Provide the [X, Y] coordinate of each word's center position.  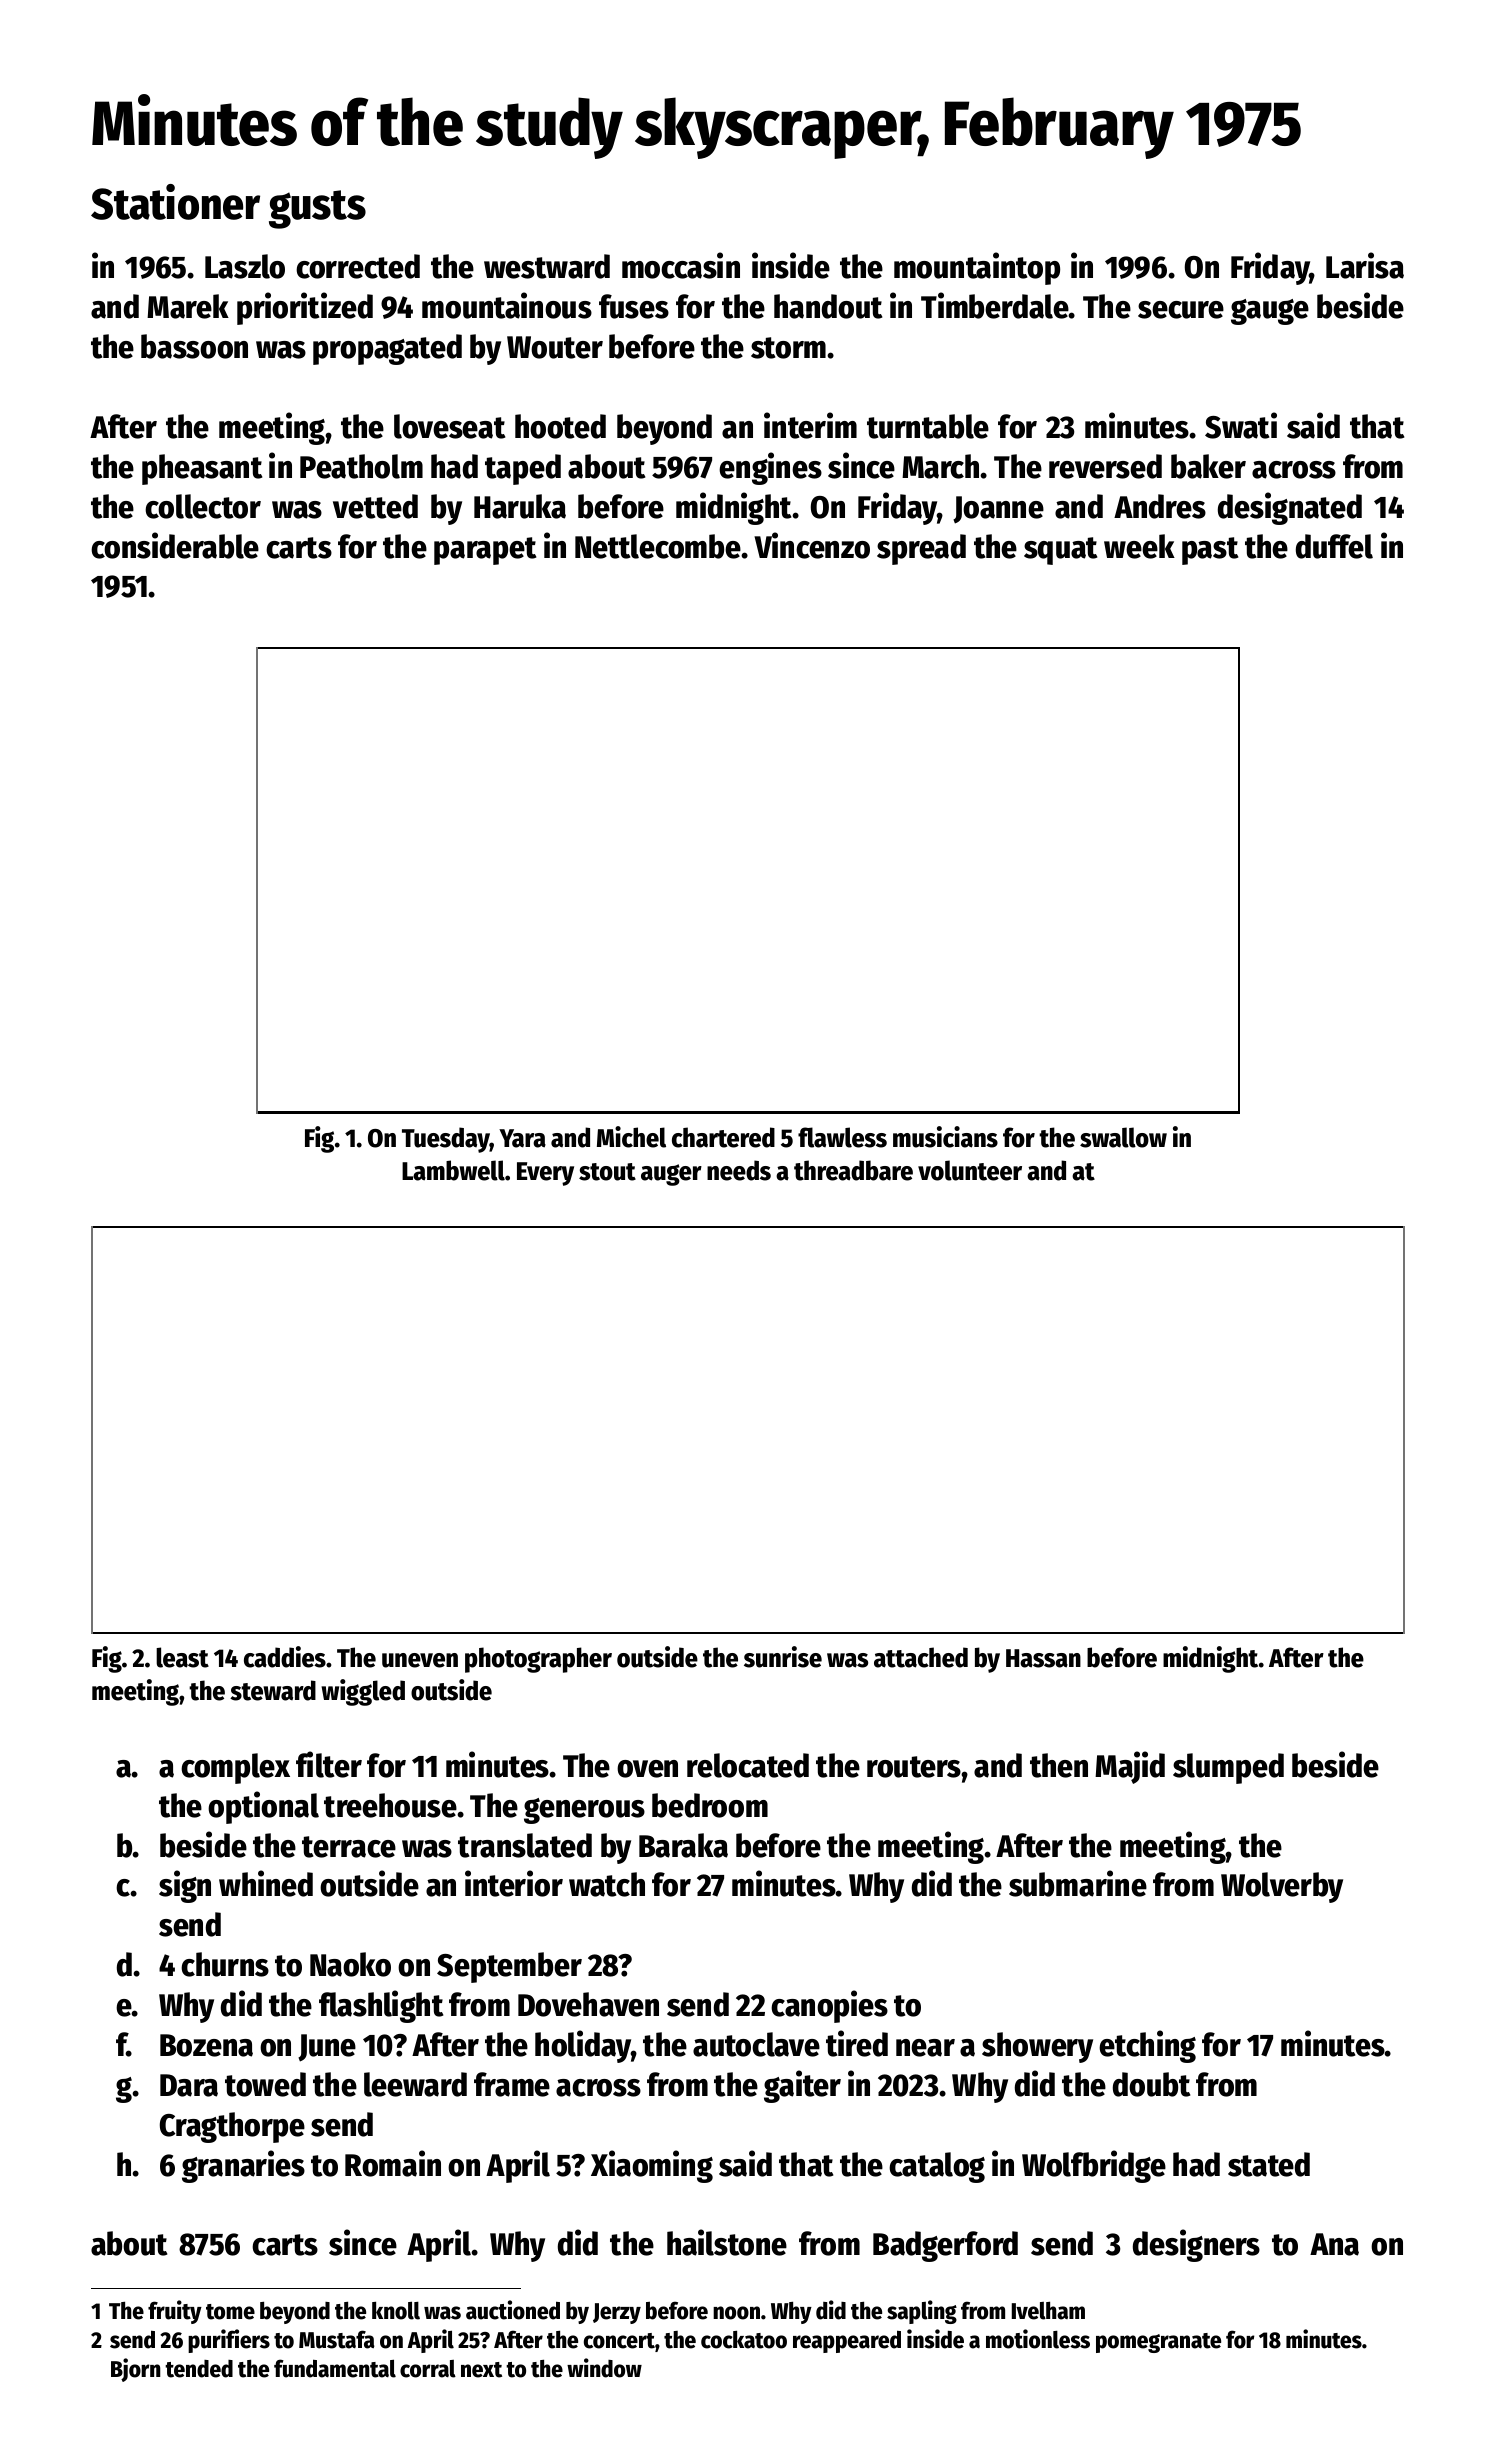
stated [1269, 2164]
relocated [748, 1765]
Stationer [175, 202]
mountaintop [977, 268]
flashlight [381, 2006]
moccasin [681, 265]
